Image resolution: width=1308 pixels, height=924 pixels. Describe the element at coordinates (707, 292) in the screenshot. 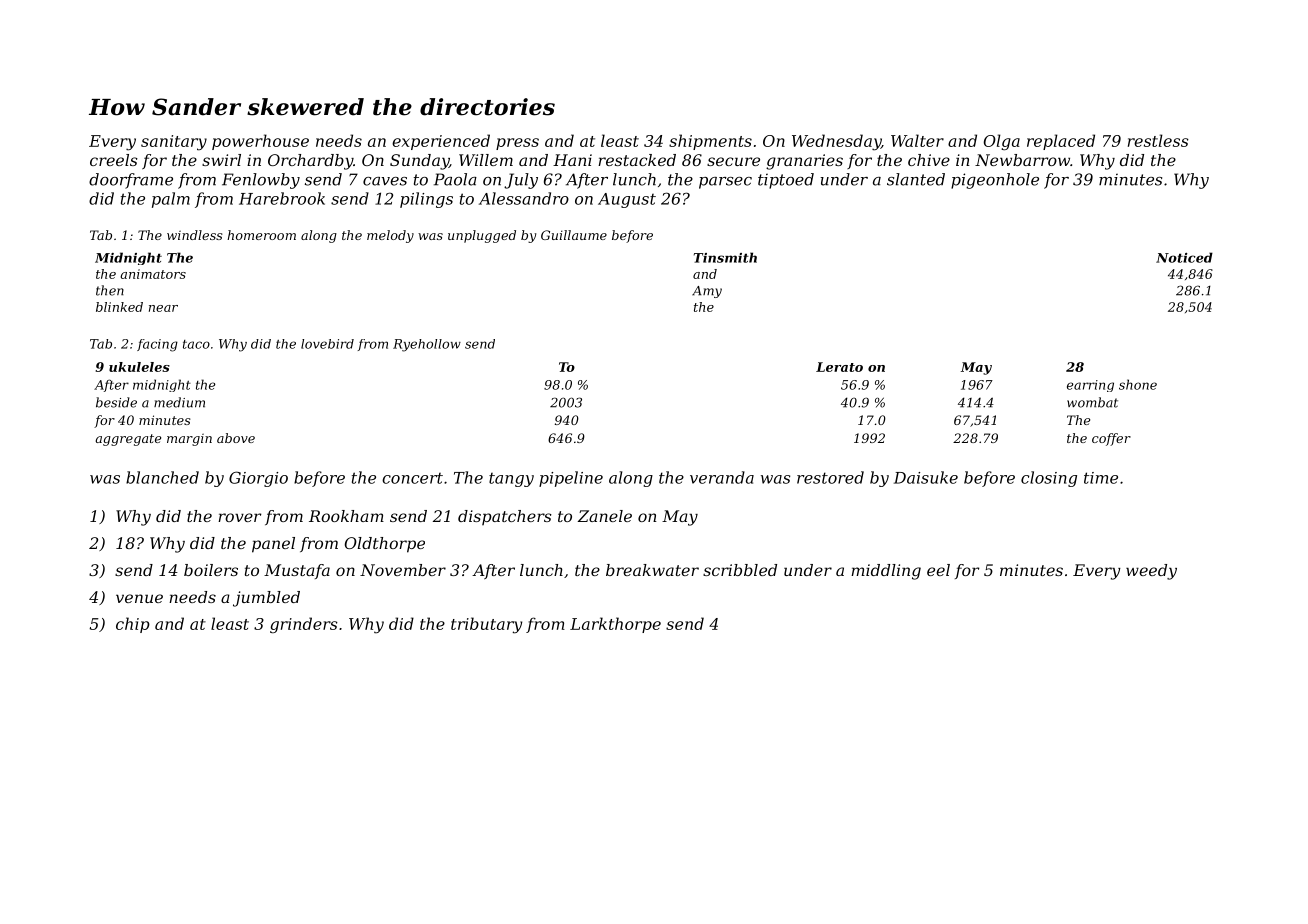

I see `Amy` at that location.
